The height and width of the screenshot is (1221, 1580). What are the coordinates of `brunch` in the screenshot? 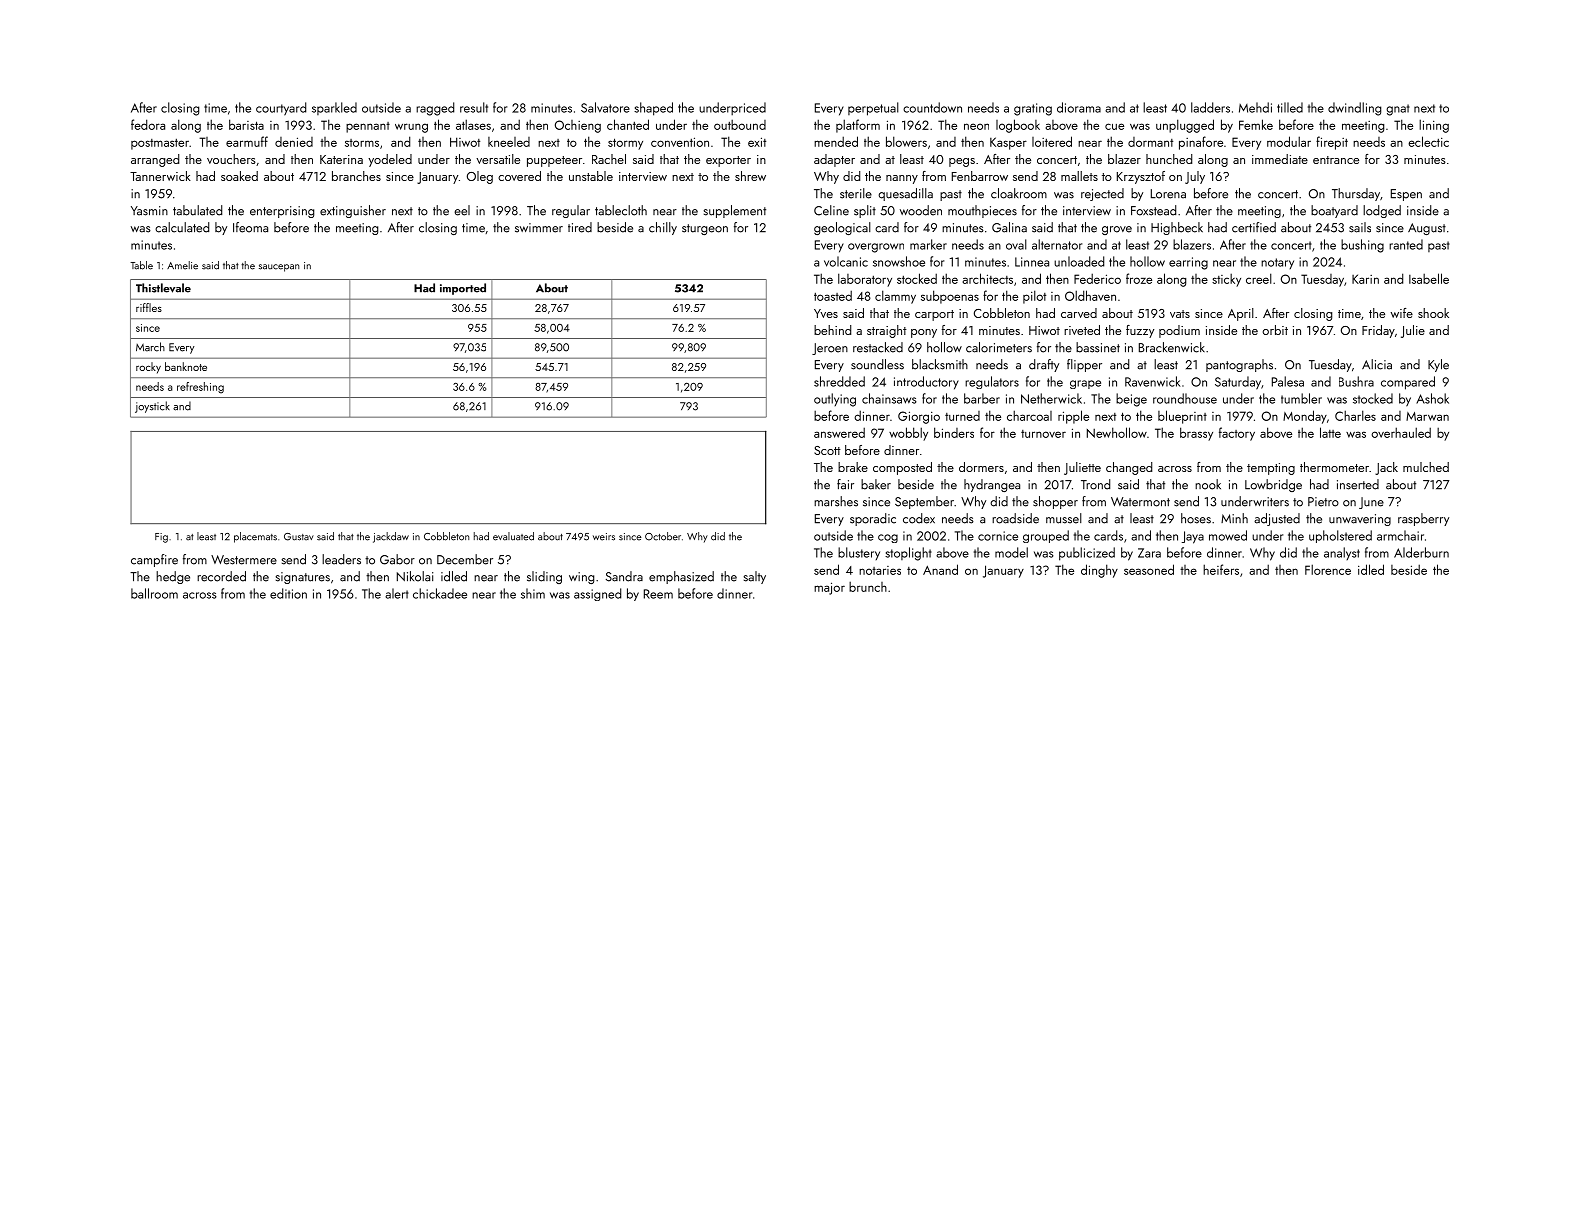 It's located at (868, 586).
